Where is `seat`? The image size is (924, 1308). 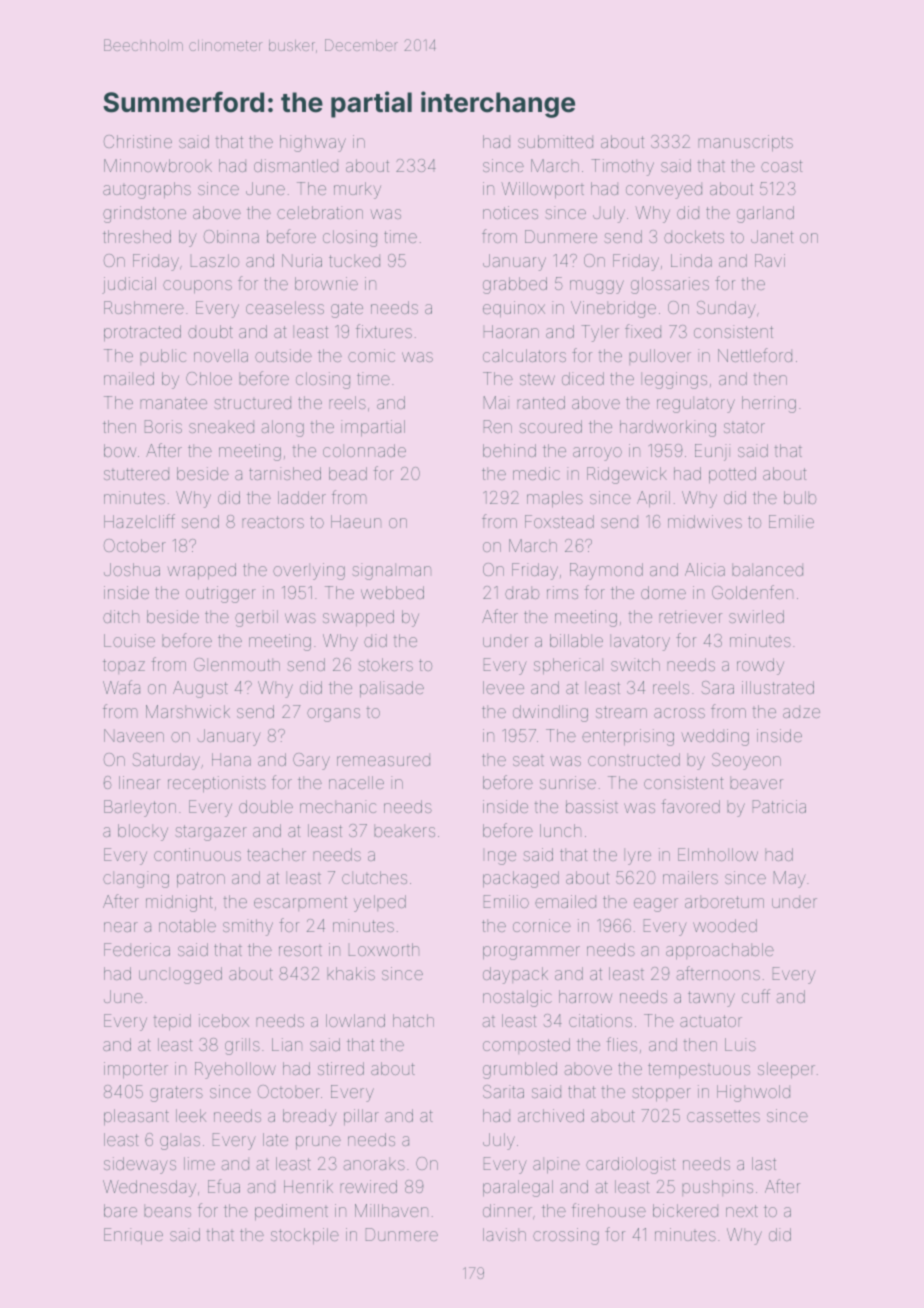 seat is located at coordinates (528, 761).
